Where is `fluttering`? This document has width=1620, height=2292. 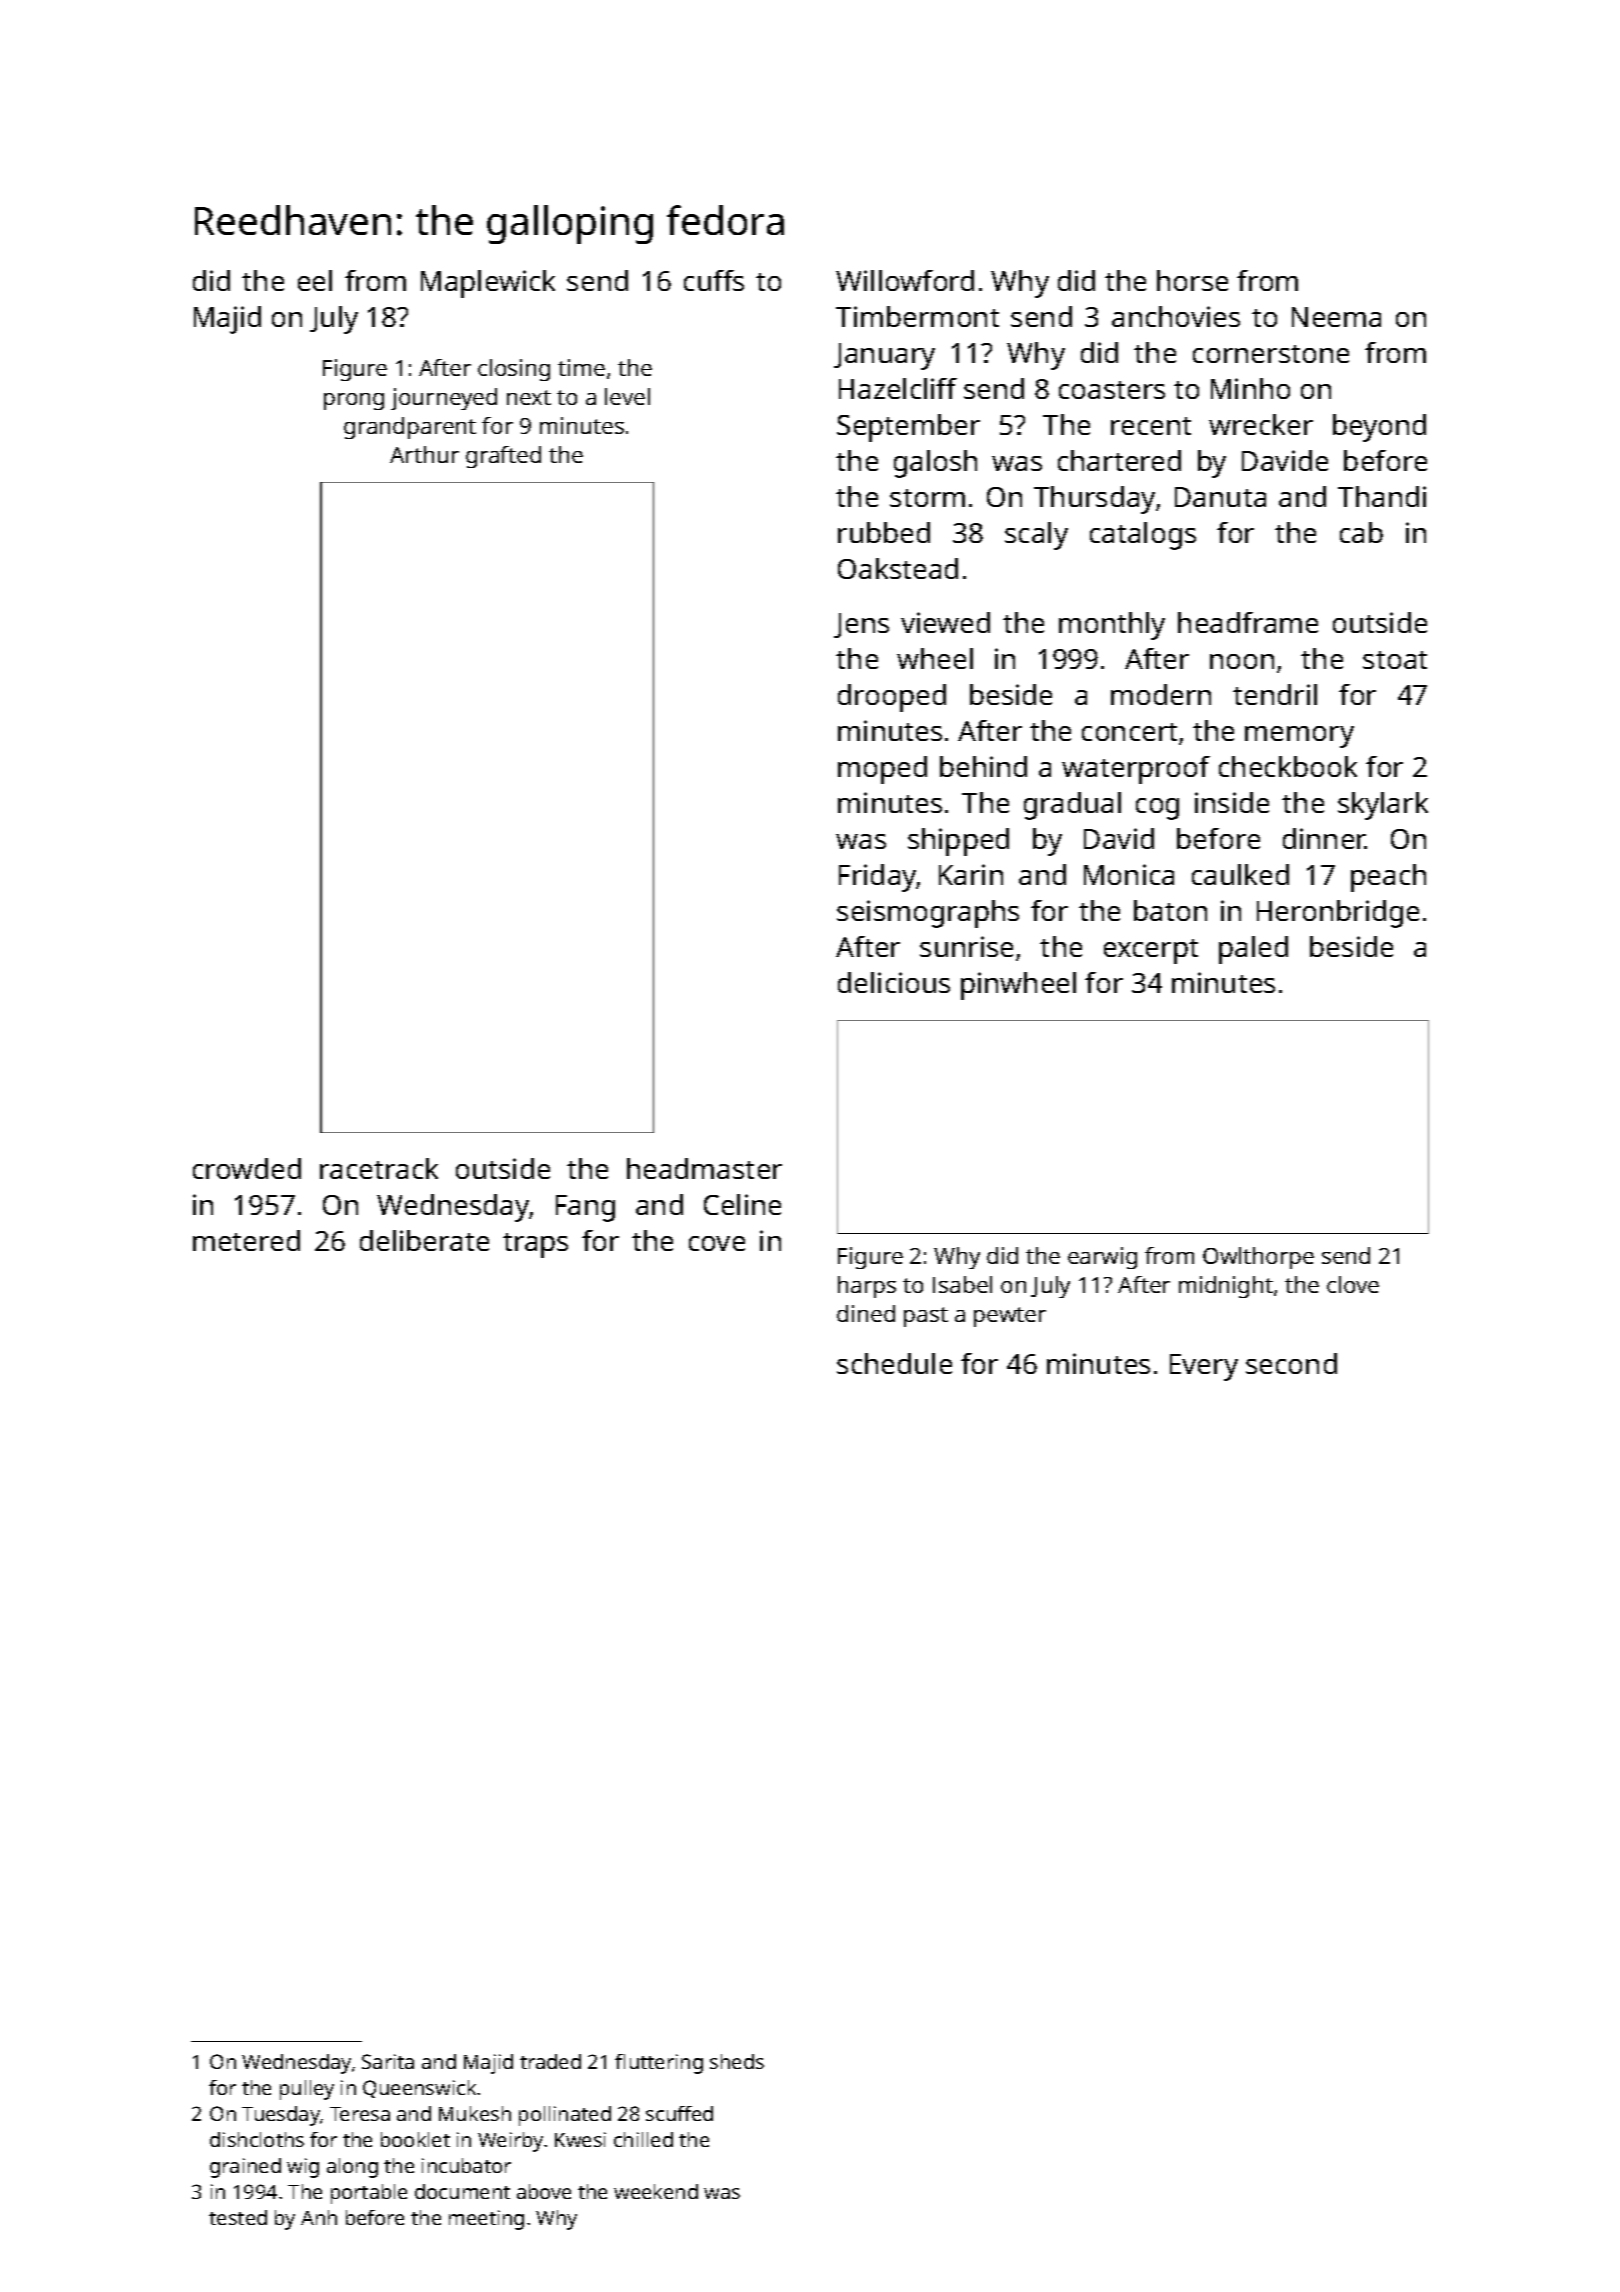
fluttering is located at coordinates (659, 2064).
